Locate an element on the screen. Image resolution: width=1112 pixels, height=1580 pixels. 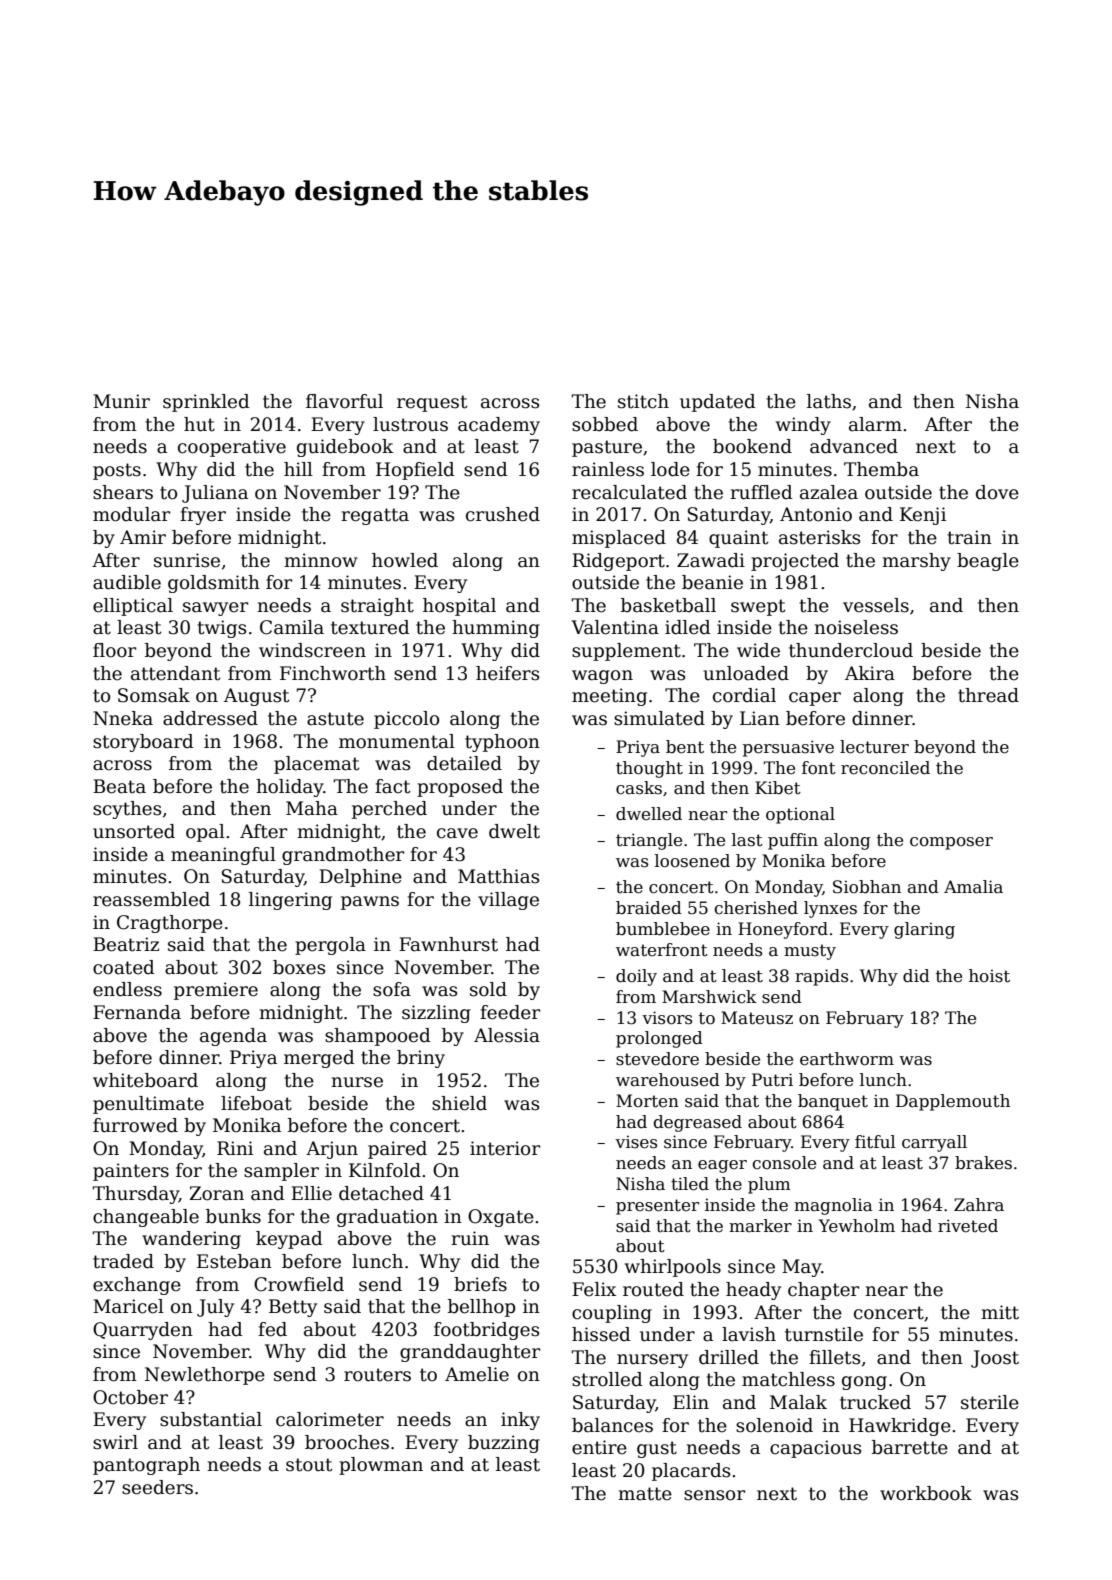
musty is located at coordinates (810, 952).
